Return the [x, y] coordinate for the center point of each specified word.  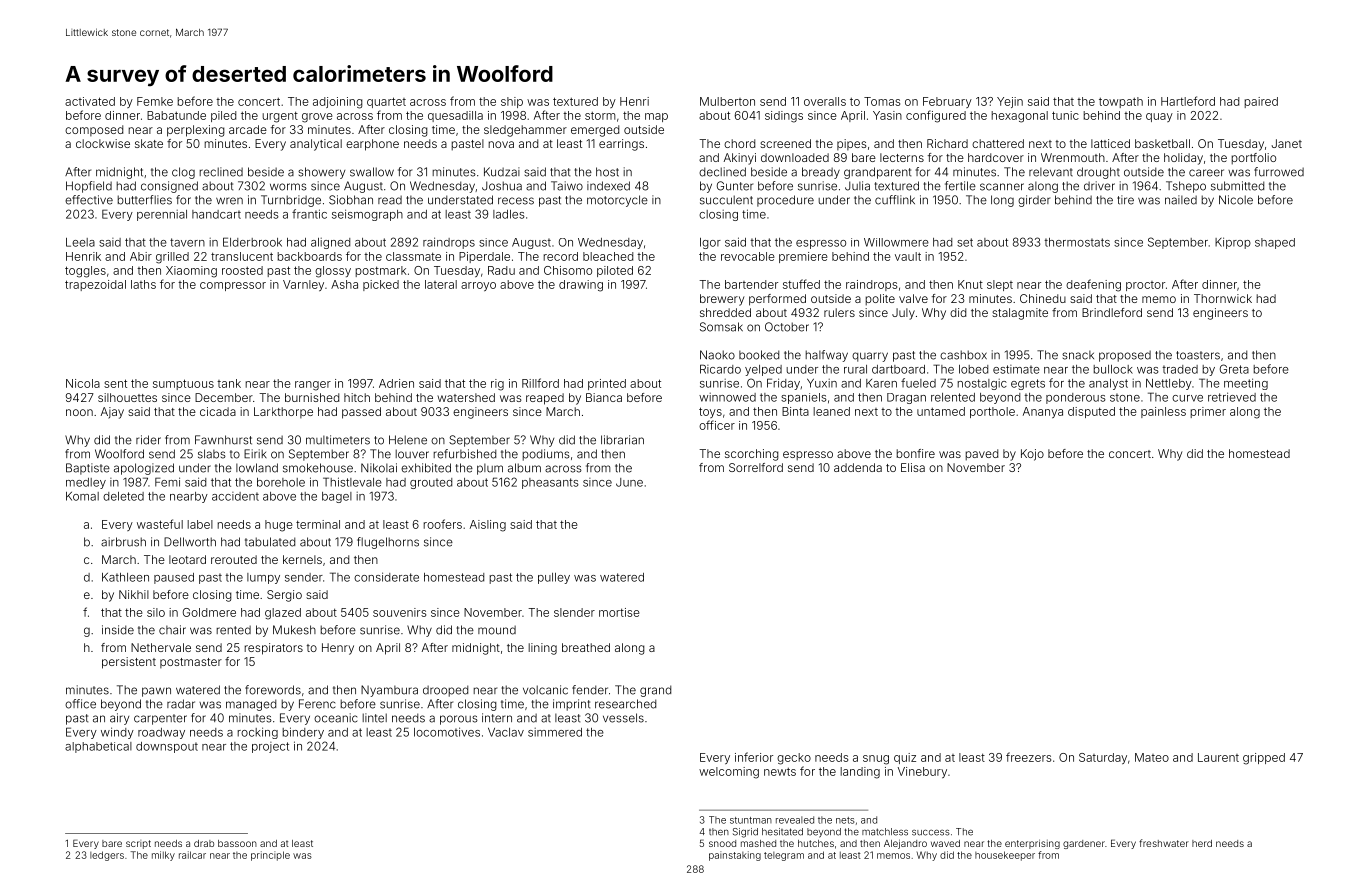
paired [1261, 102]
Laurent [1218, 757]
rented [233, 630]
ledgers [107, 856]
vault [908, 256]
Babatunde [176, 115]
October [787, 327]
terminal [318, 524]
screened [785, 143]
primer [1208, 412]
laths [143, 284]
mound [497, 630]
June [629, 482]
